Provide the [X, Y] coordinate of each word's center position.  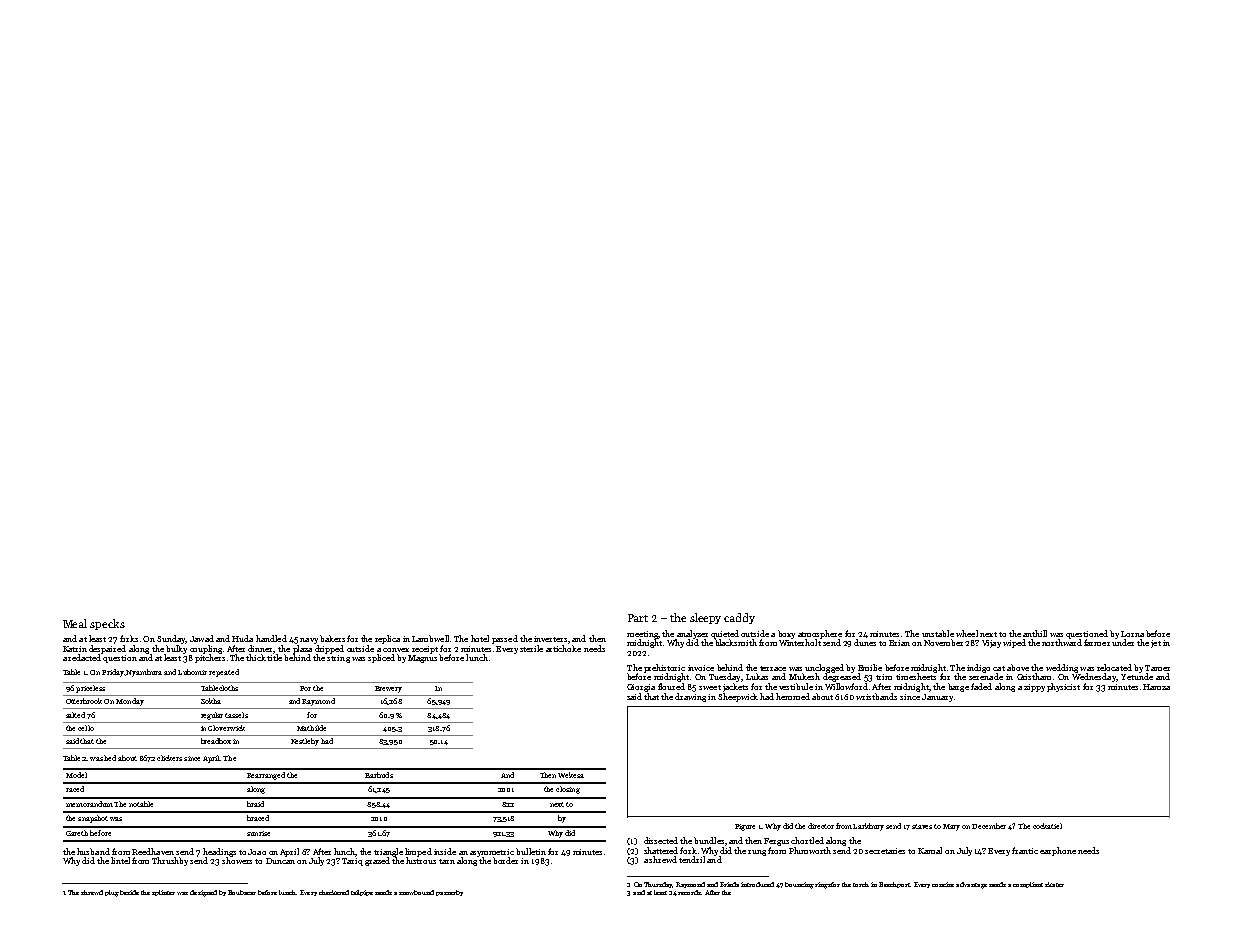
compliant [1028, 885]
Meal [75, 623]
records [690, 892]
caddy [739, 618]
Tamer [1157, 668]
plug [112, 893]
